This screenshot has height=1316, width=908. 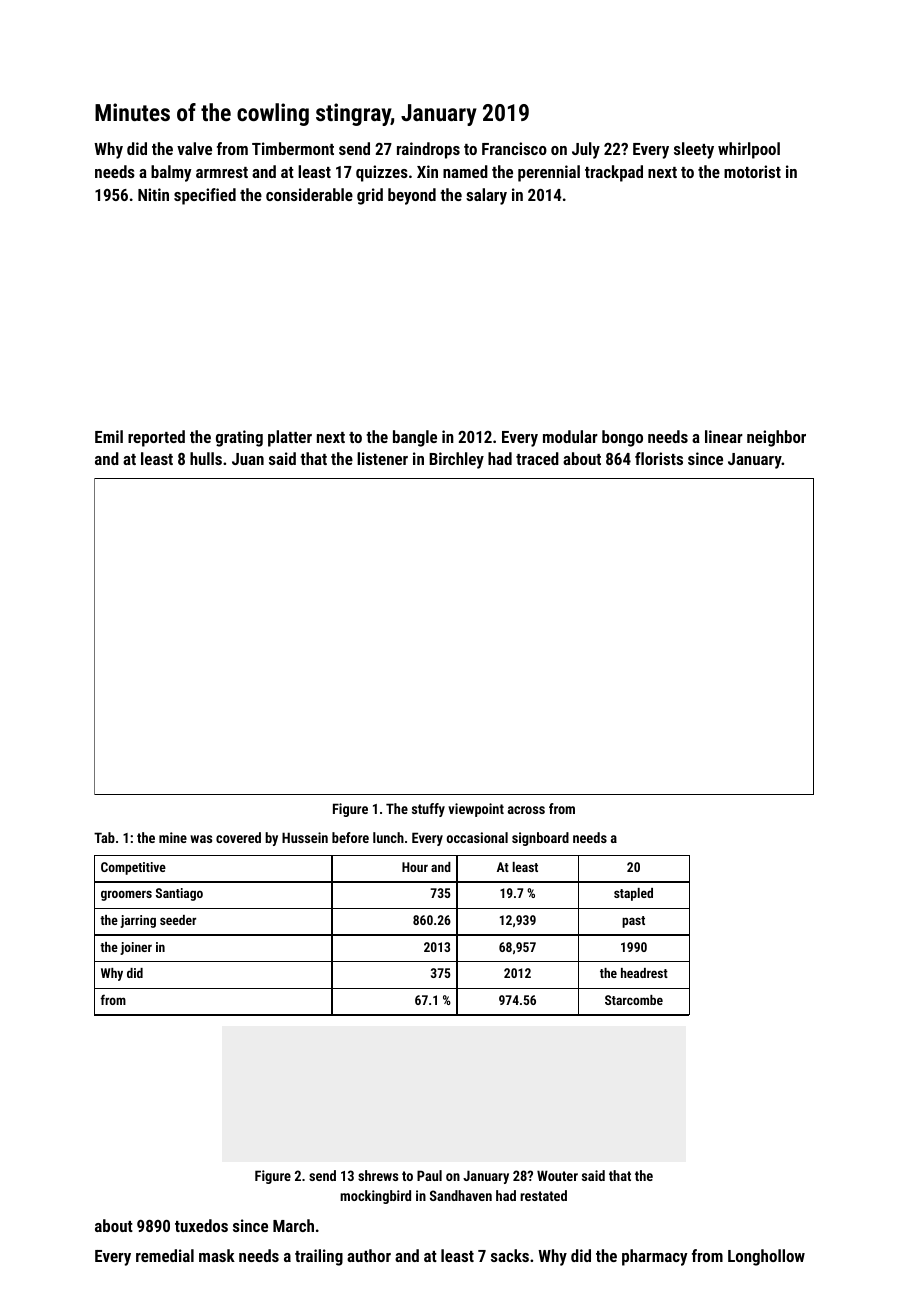 I want to click on Timbermont, so click(x=293, y=148).
